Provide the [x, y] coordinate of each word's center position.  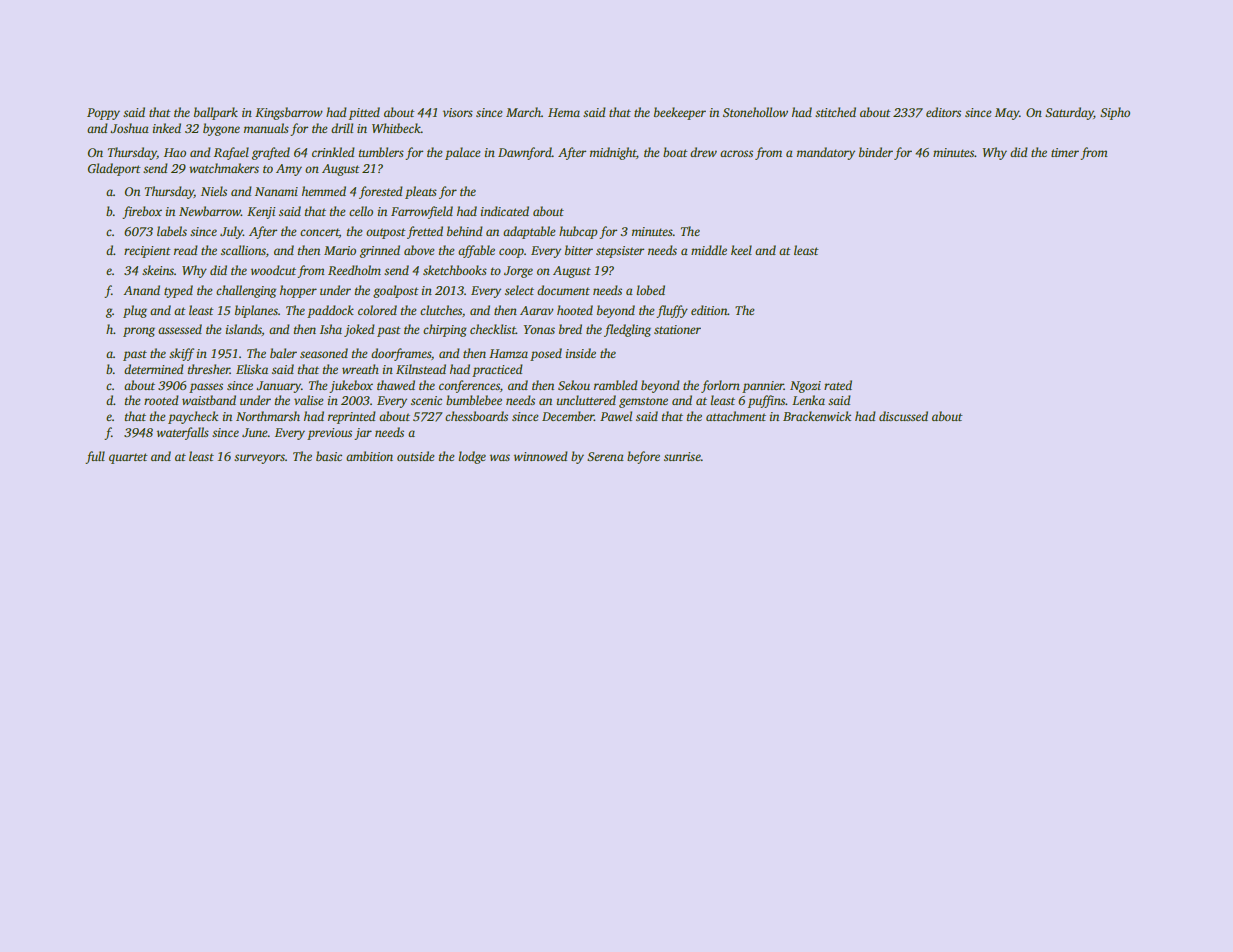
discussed [903, 416]
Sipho [1115, 113]
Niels [214, 191]
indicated [505, 211]
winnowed [541, 456]
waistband [209, 400]
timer [1065, 152]
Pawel [616, 416]
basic [329, 456]
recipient [147, 252]
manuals [266, 128]
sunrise [682, 456]
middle [709, 250]
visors [458, 112]
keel [741, 250]
